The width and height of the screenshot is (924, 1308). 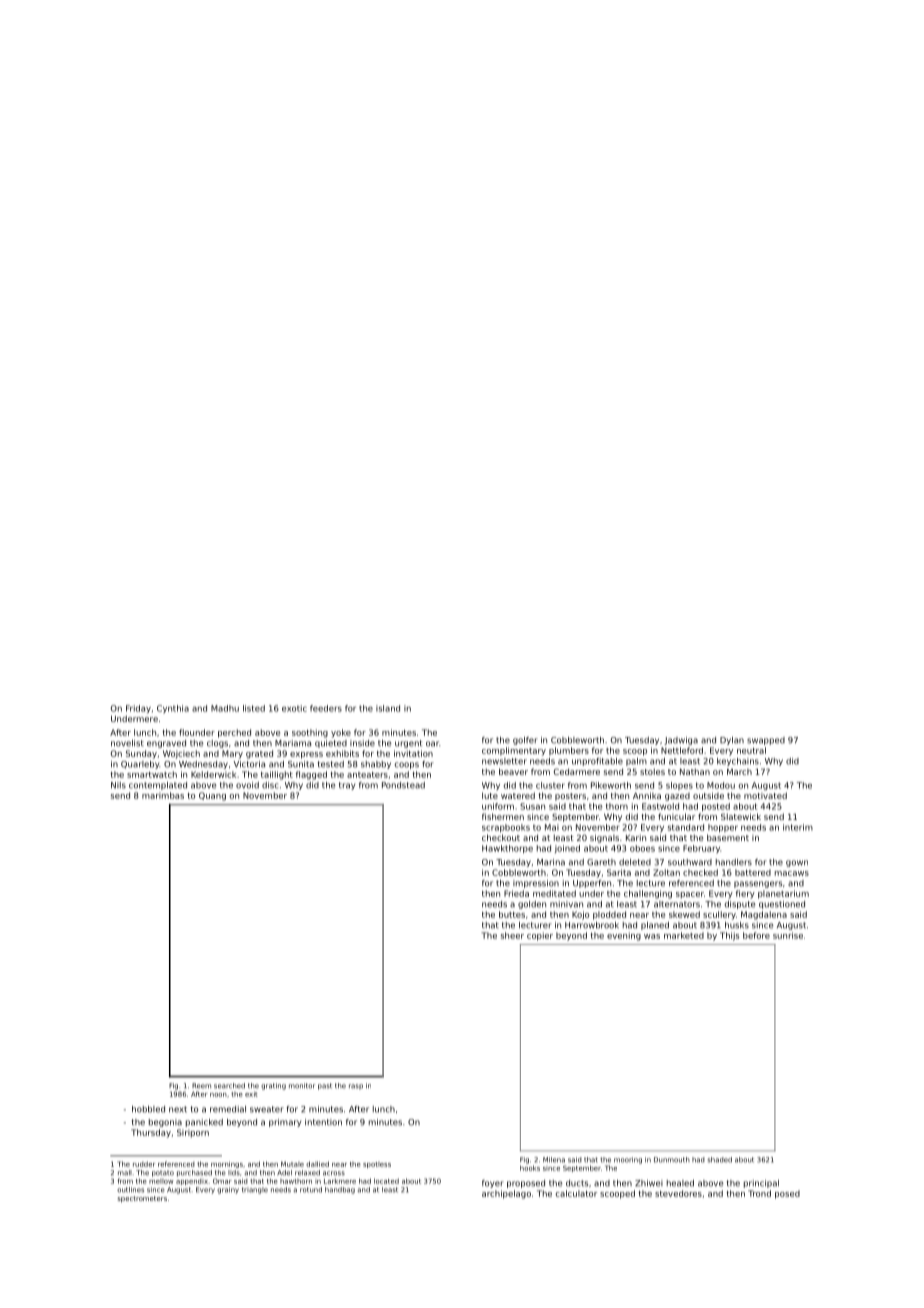 What do you see at coordinates (212, 796) in the screenshot?
I see `Quang` at bounding box center [212, 796].
